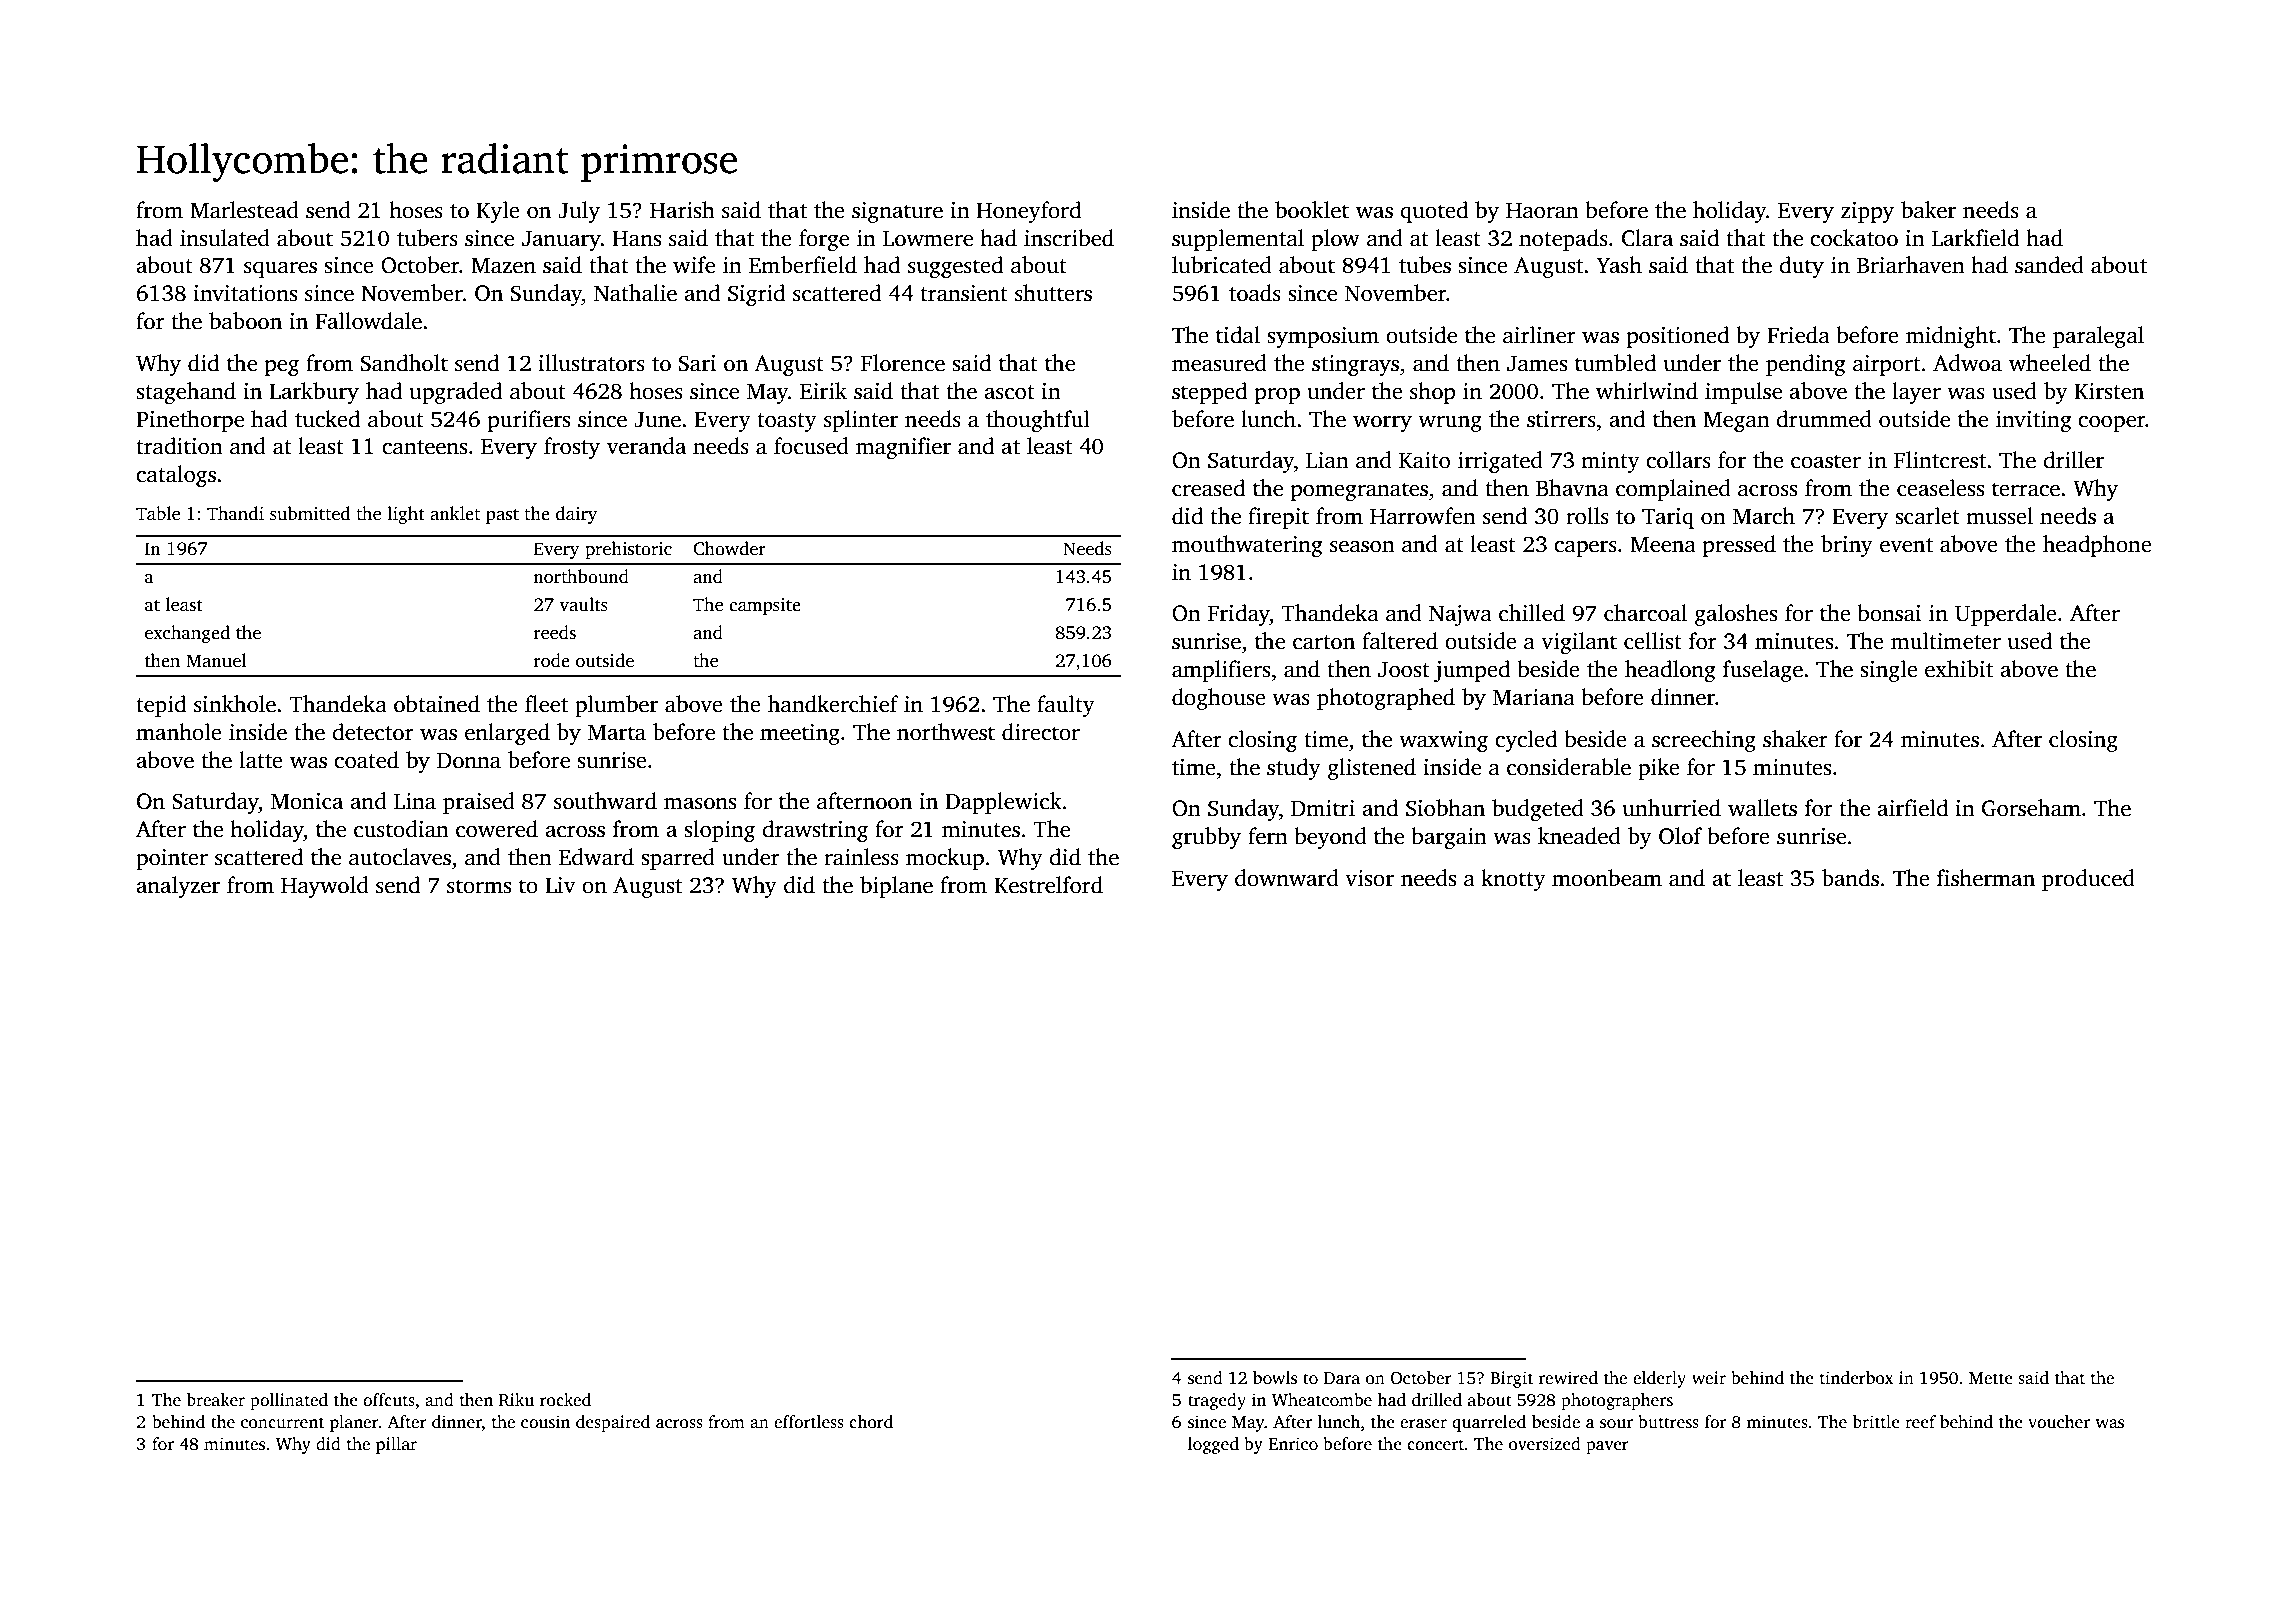 The height and width of the image is (1620, 2292). What do you see at coordinates (216, 1400) in the image?
I see `breaker` at bounding box center [216, 1400].
